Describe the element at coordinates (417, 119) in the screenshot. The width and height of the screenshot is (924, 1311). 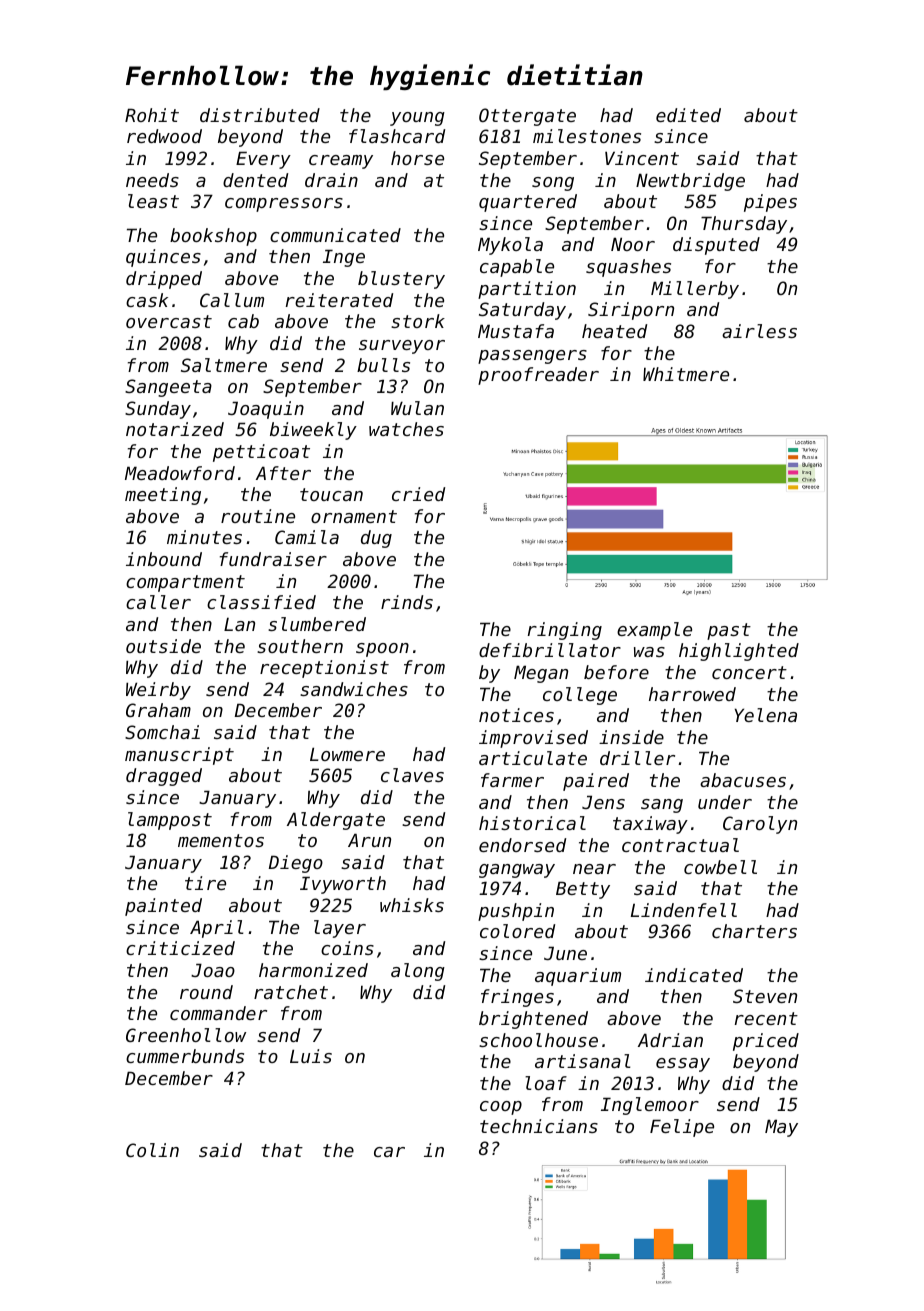
I see `young` at that location.
